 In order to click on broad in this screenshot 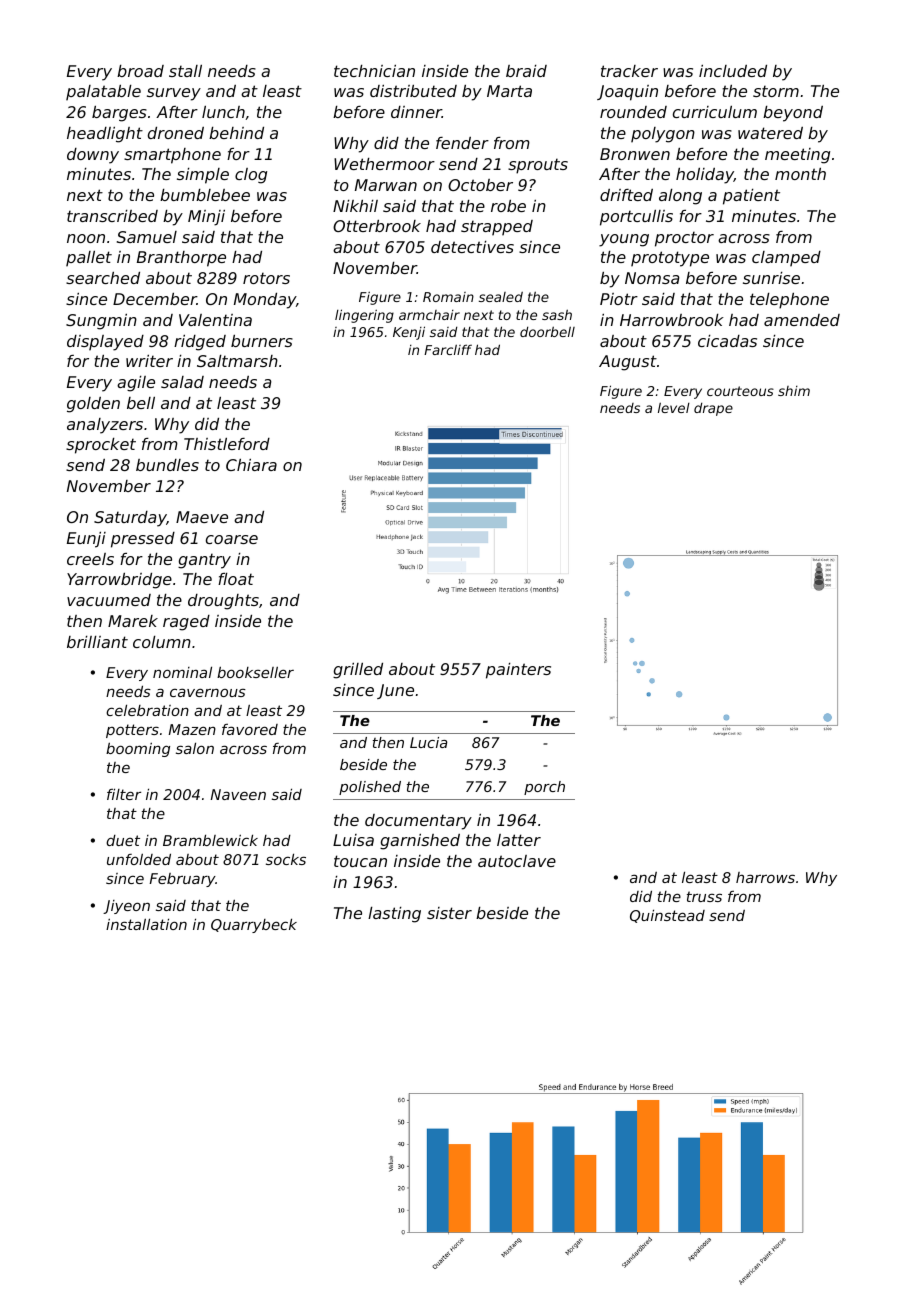, I will do `click(140, 71)`.
